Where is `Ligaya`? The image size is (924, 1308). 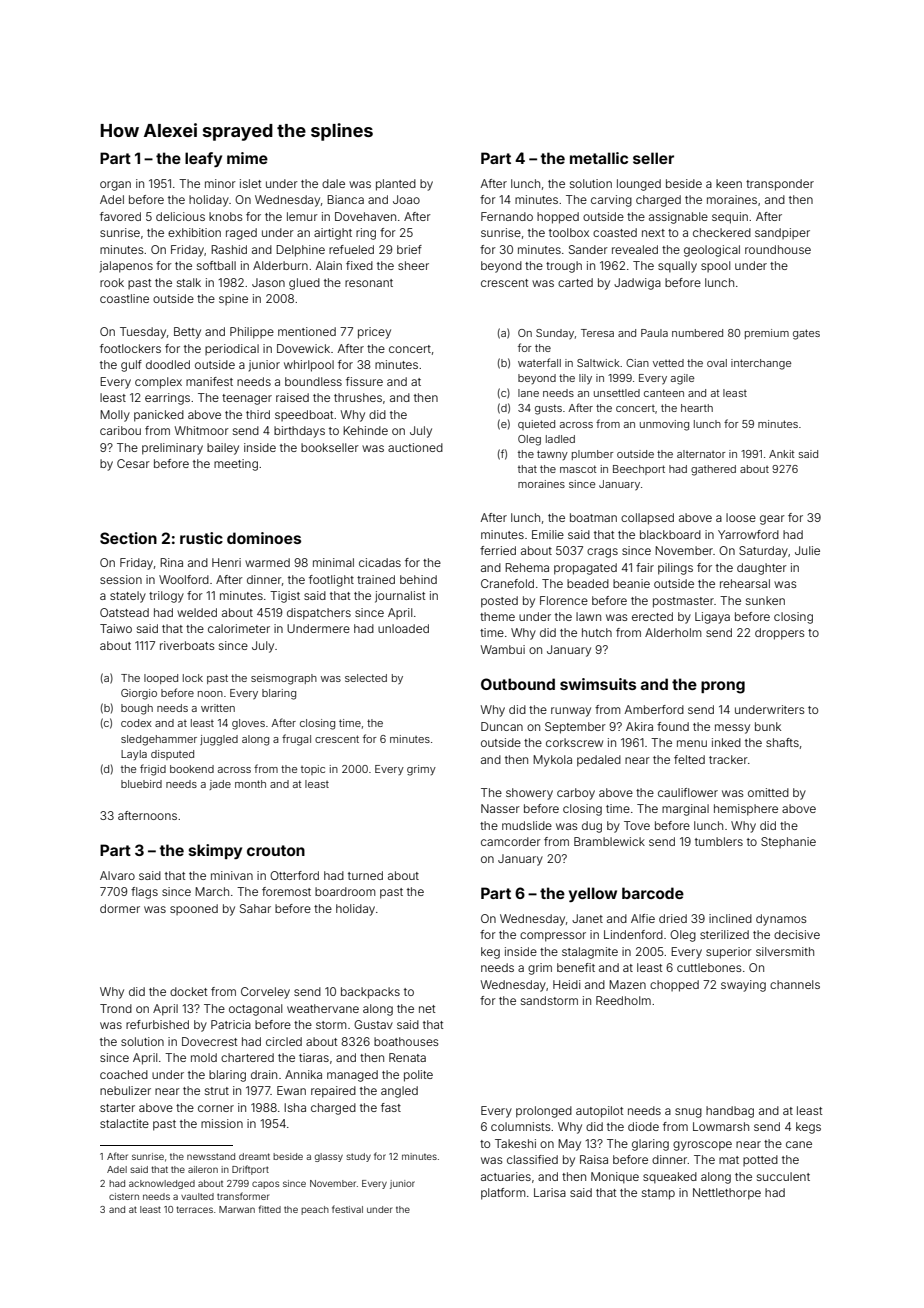
Ligaya is located at coordinates (712, 618).
